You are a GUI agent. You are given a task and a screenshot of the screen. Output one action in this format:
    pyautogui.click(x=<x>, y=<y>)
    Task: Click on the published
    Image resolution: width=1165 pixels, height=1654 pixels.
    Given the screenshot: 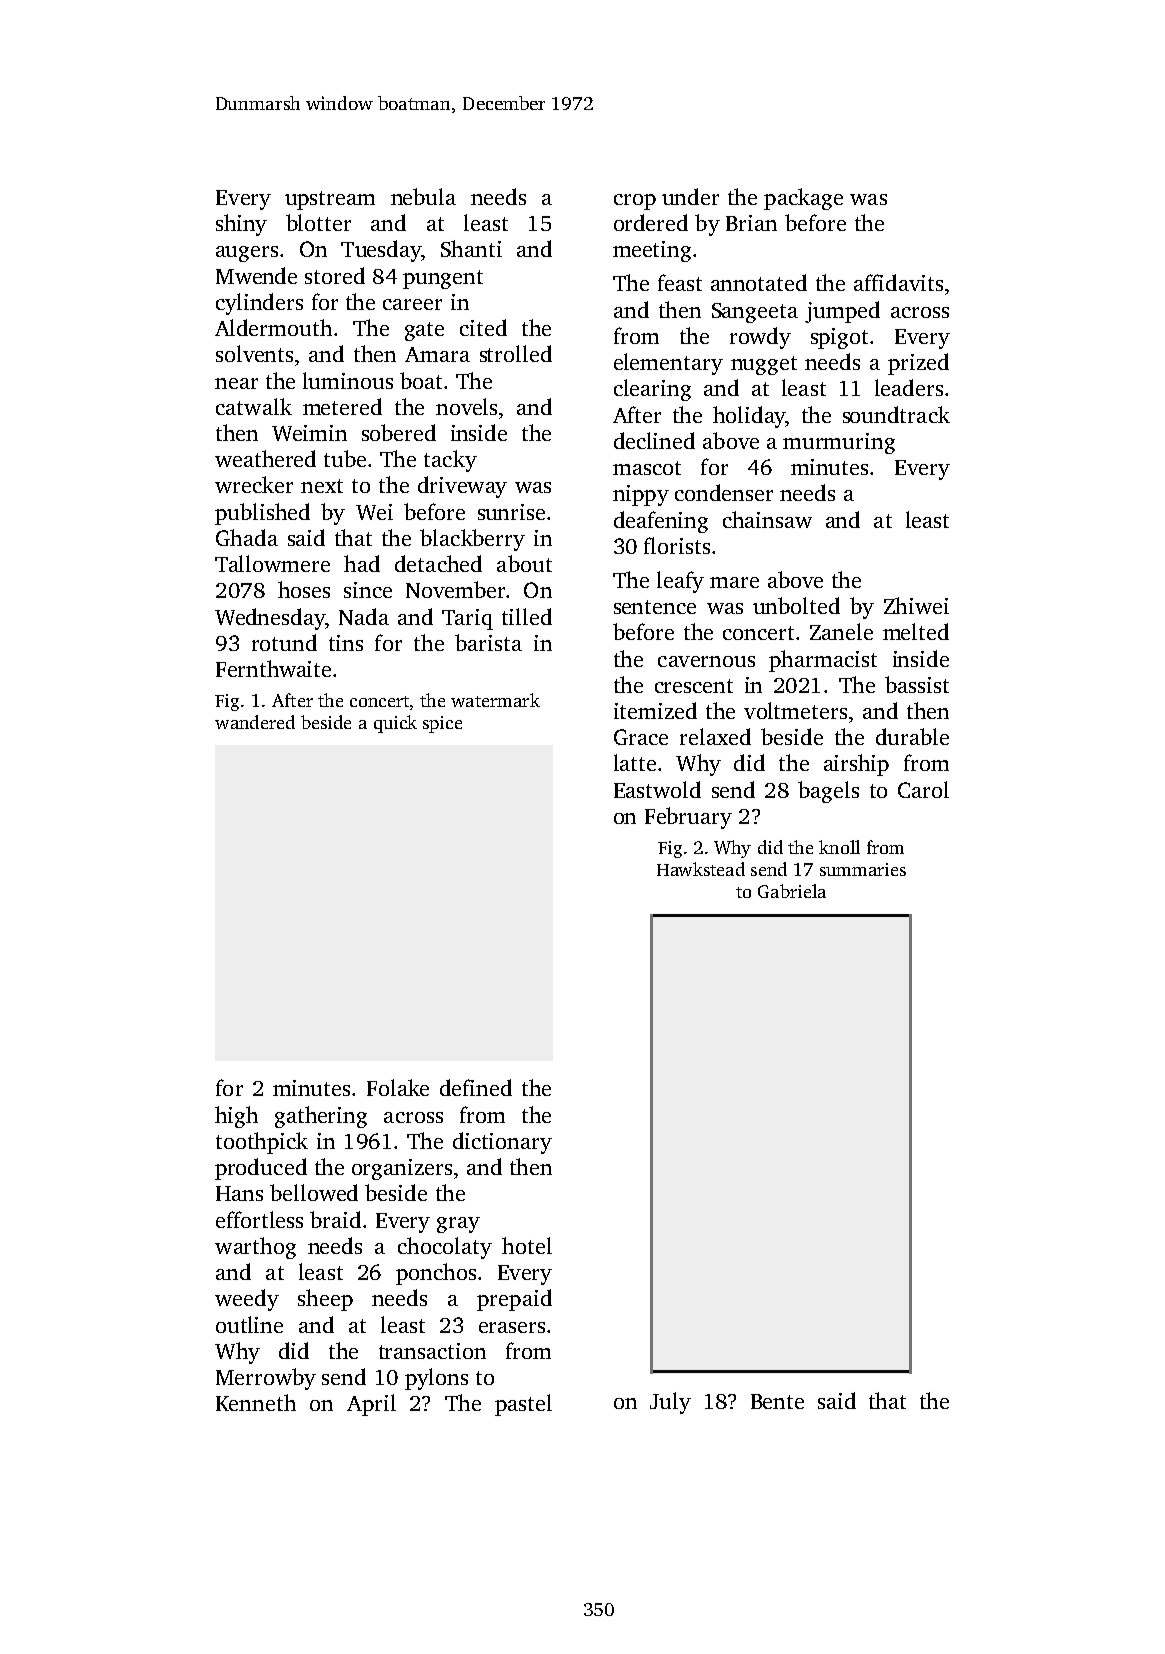 What is the action you would take?
    pyautogui.click(x=262, y=514)
